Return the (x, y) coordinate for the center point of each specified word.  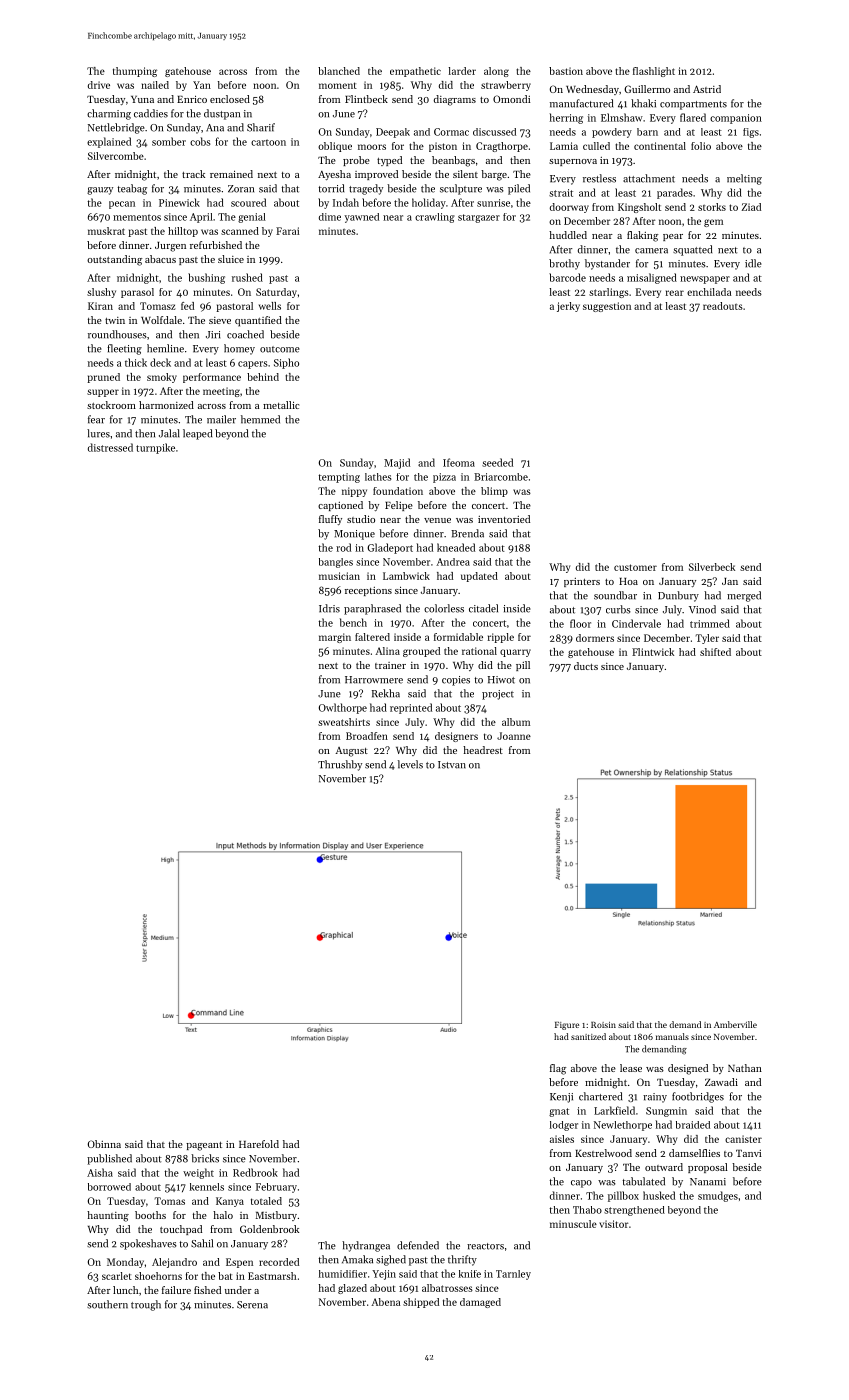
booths (150, 1215)
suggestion (607, 307)
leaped (197, 434)
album (516, 722)
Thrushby (340, 765)
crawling (435, 218)
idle (753, 263)
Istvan (452, 765)
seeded (497, 462)
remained (231, 174)
